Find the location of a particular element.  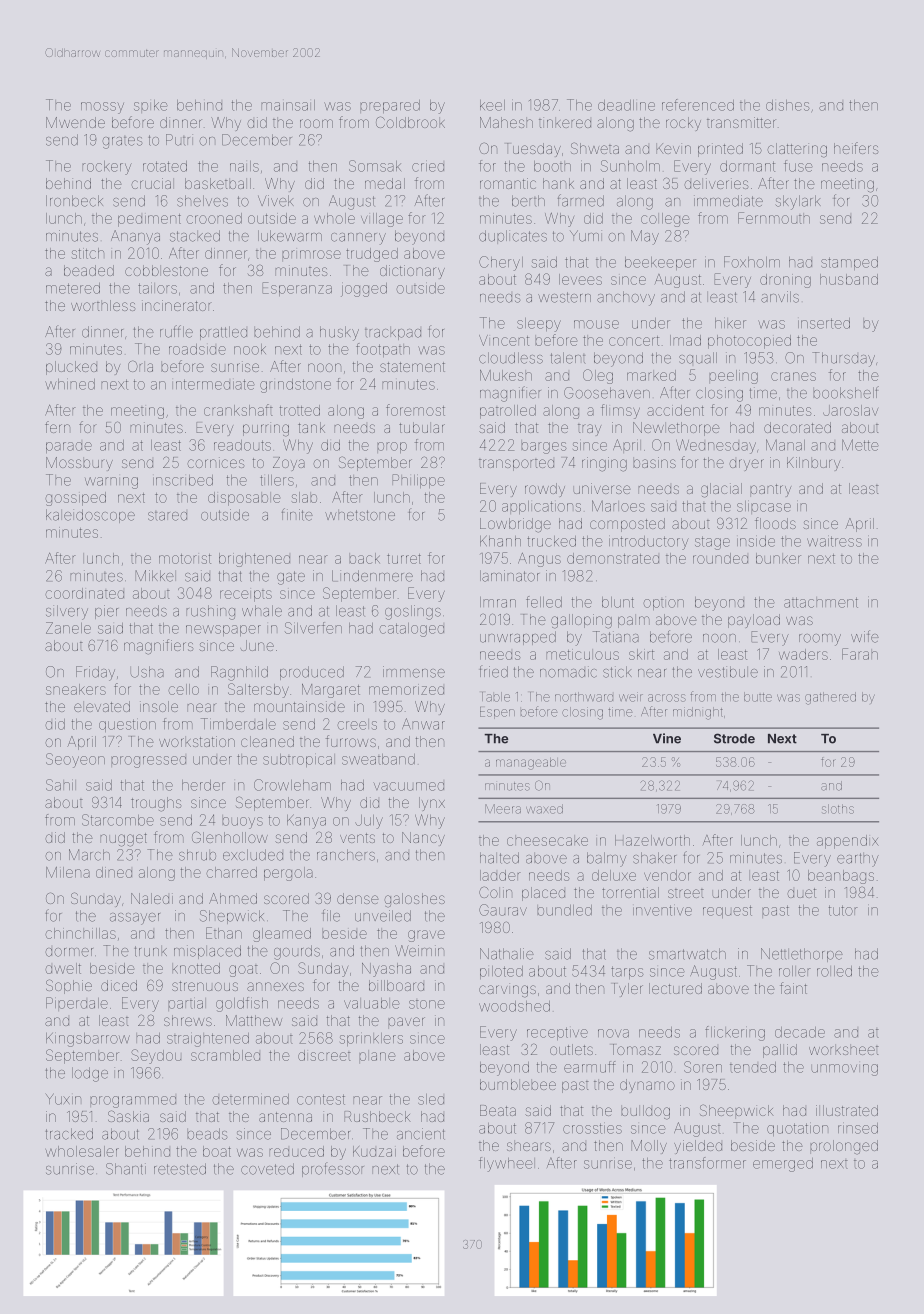

whale is located at coordinates (262, 611).
